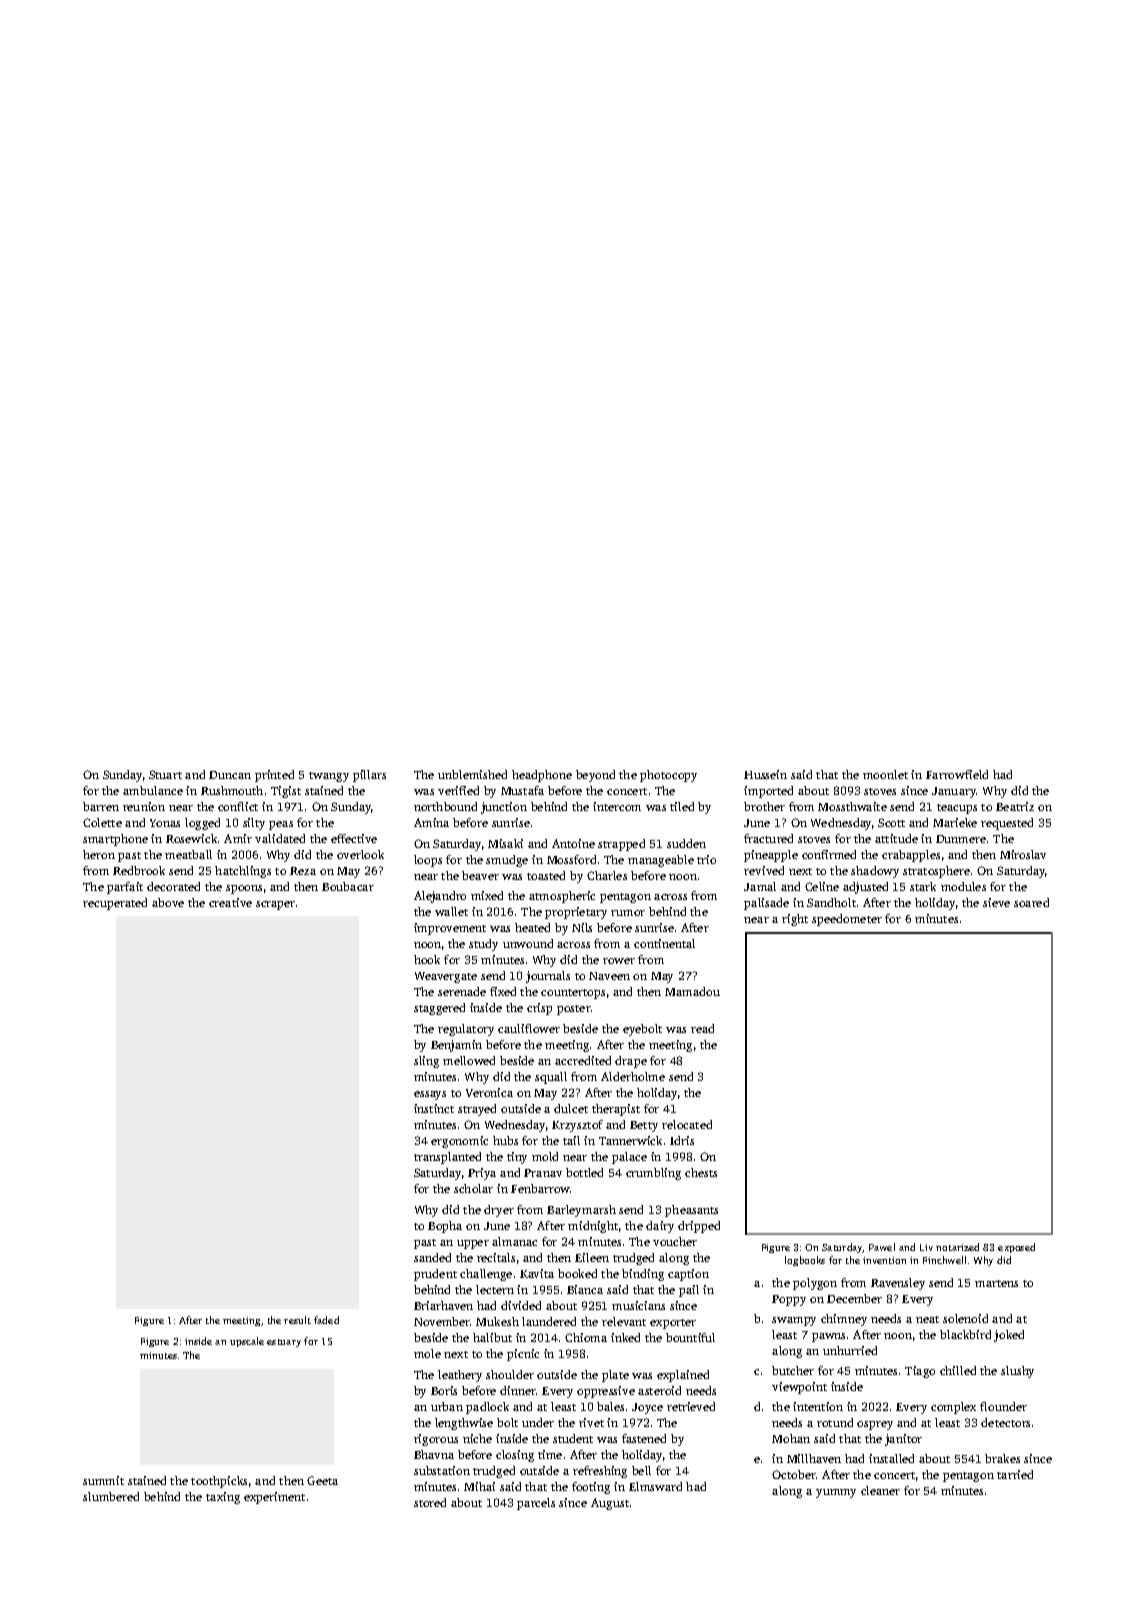 Image resolution: width=1136 pixels, height=1606 pixels. I want to click on viewpoint, so click(799, 1388).
